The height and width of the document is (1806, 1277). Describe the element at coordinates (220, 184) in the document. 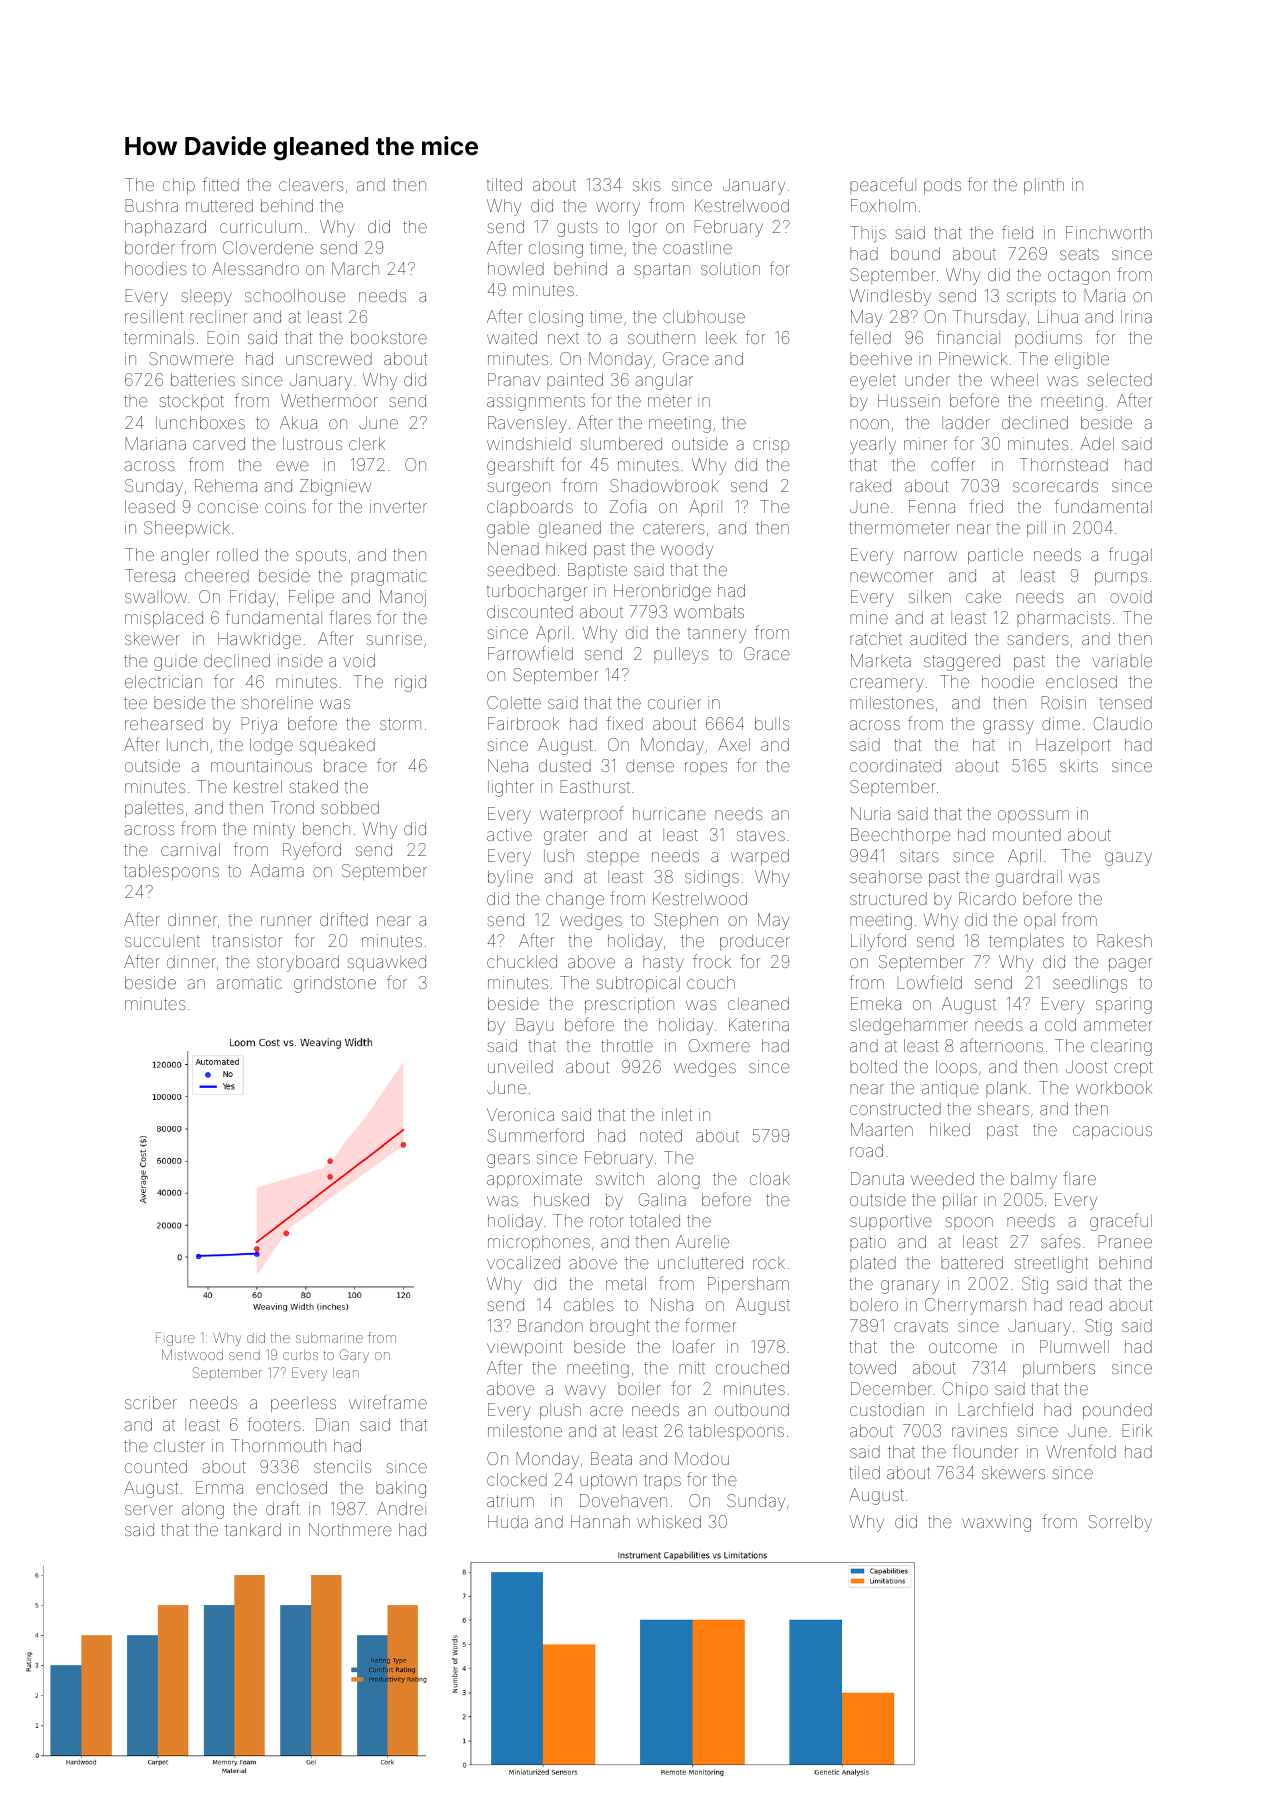

I see `fitted` at that location.
